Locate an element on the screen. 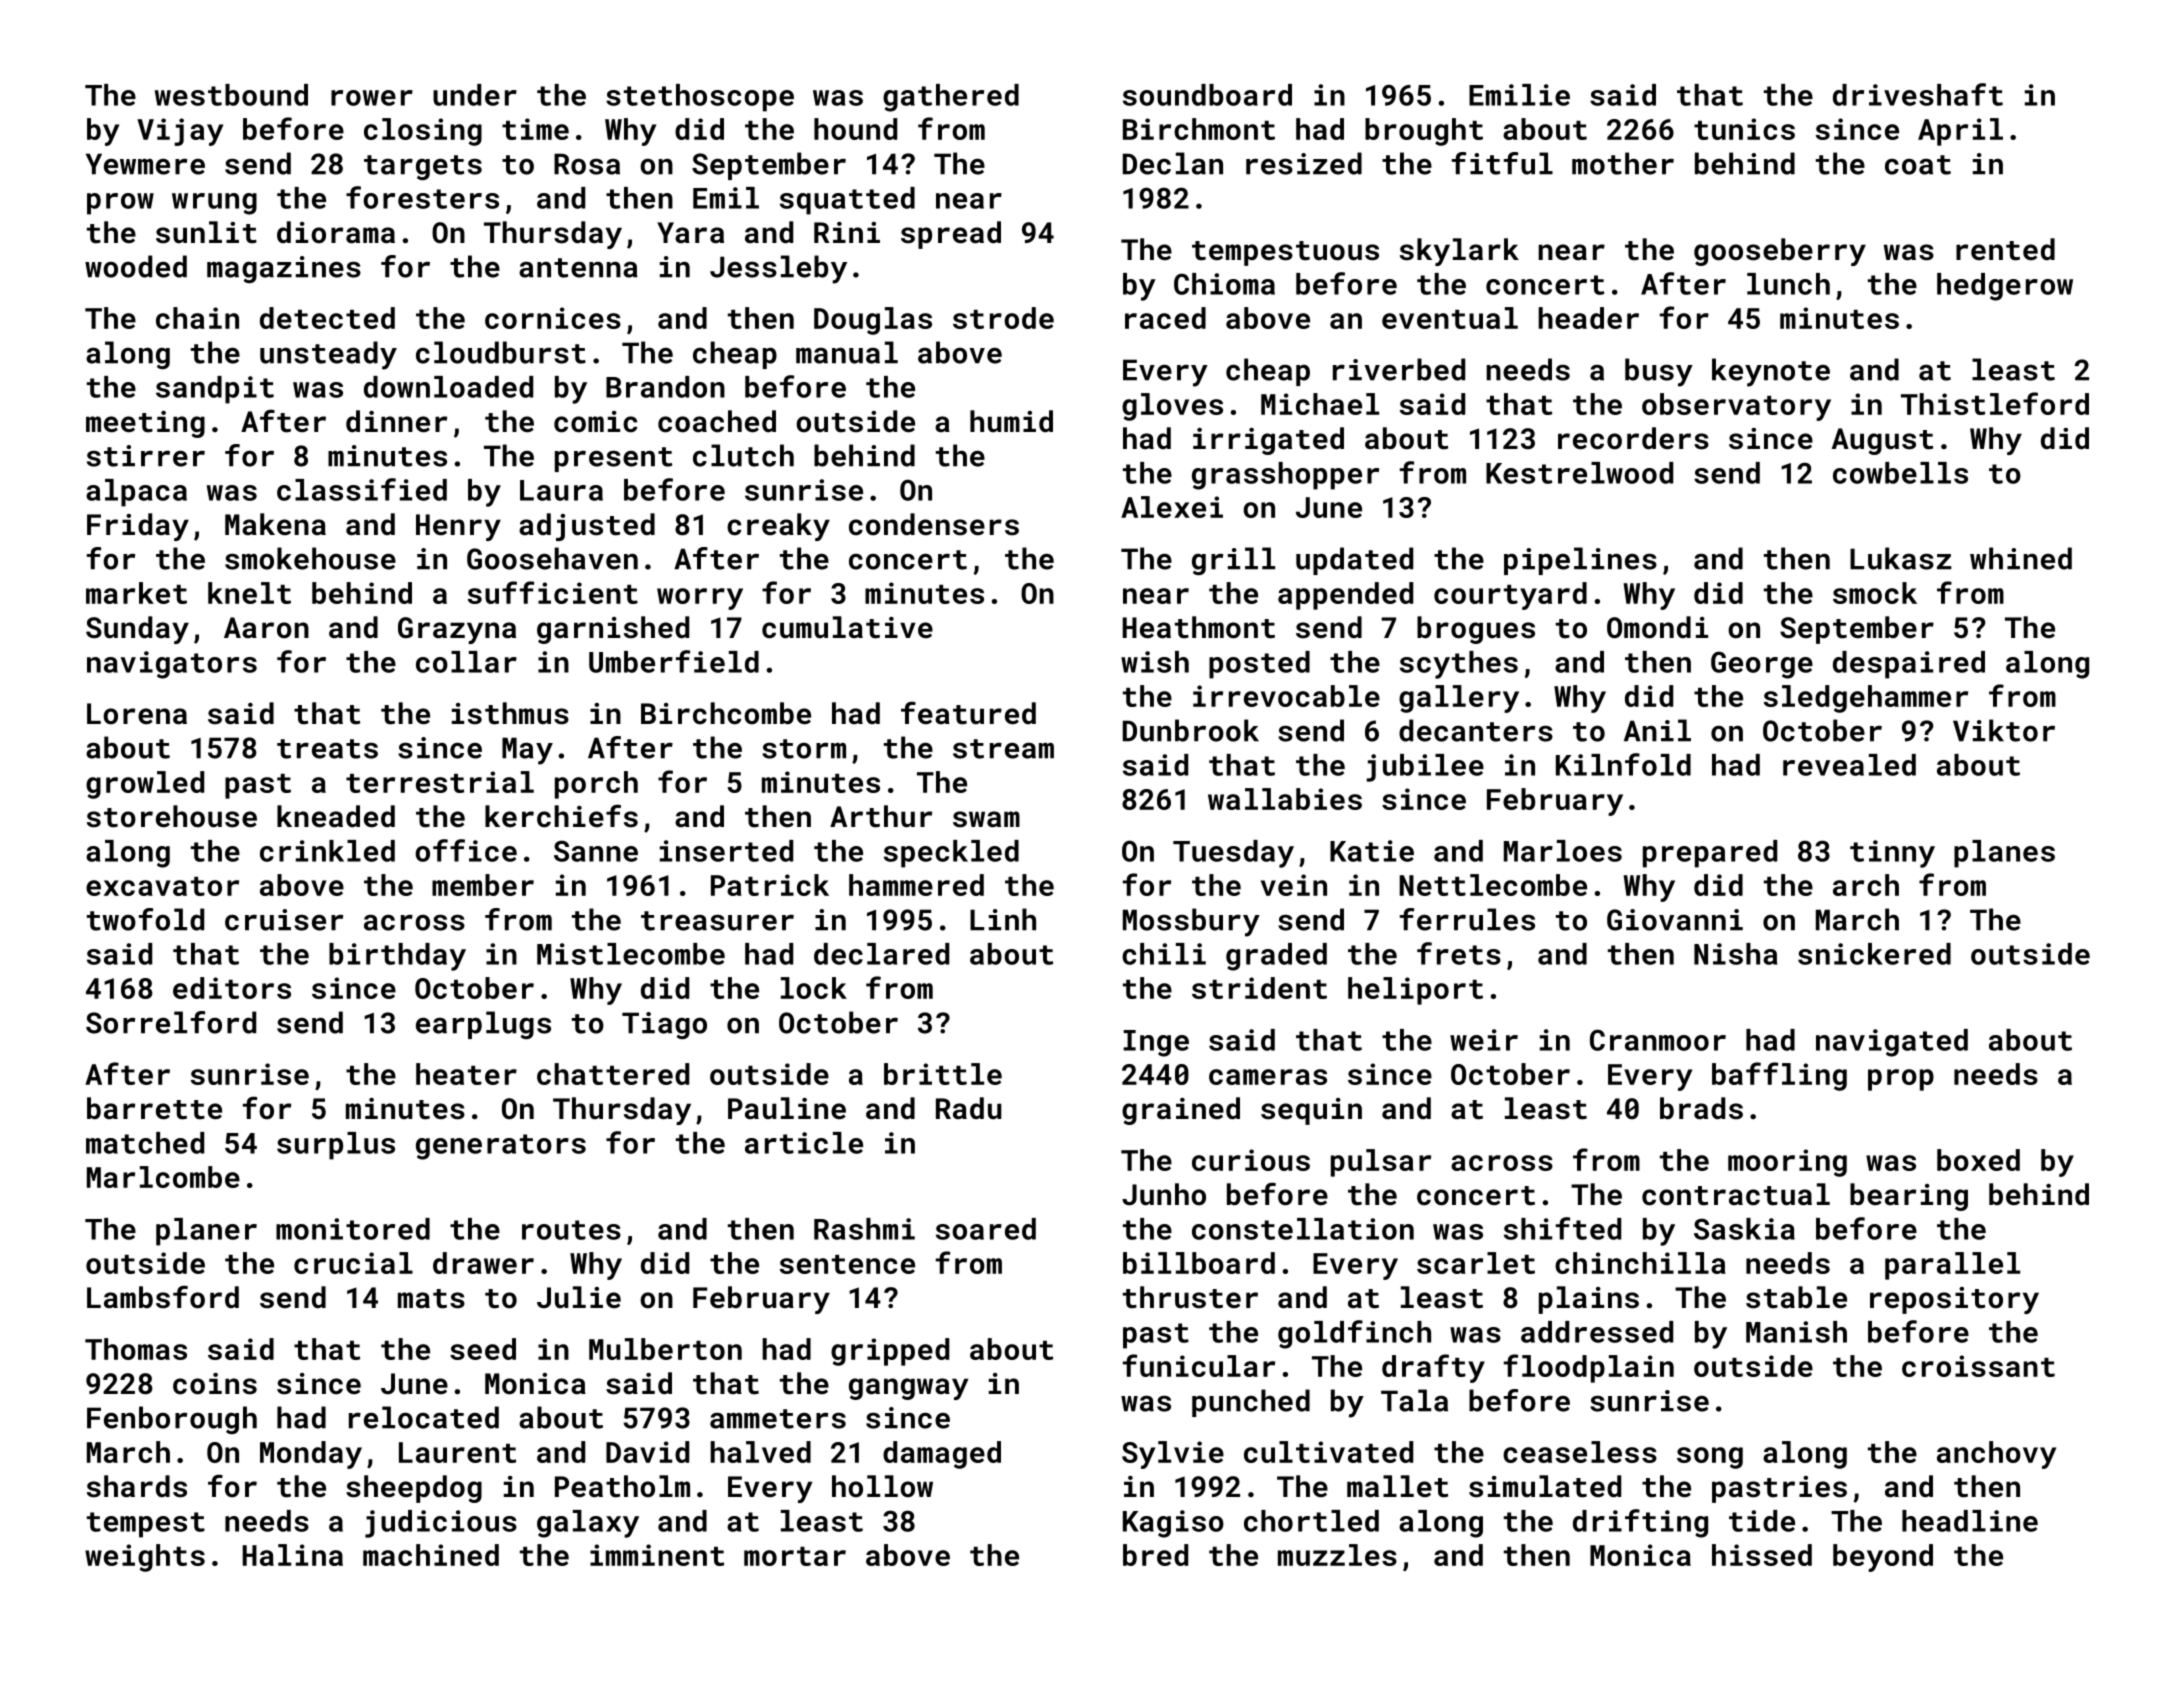  snickered is located at coordinates (1874, 954).
